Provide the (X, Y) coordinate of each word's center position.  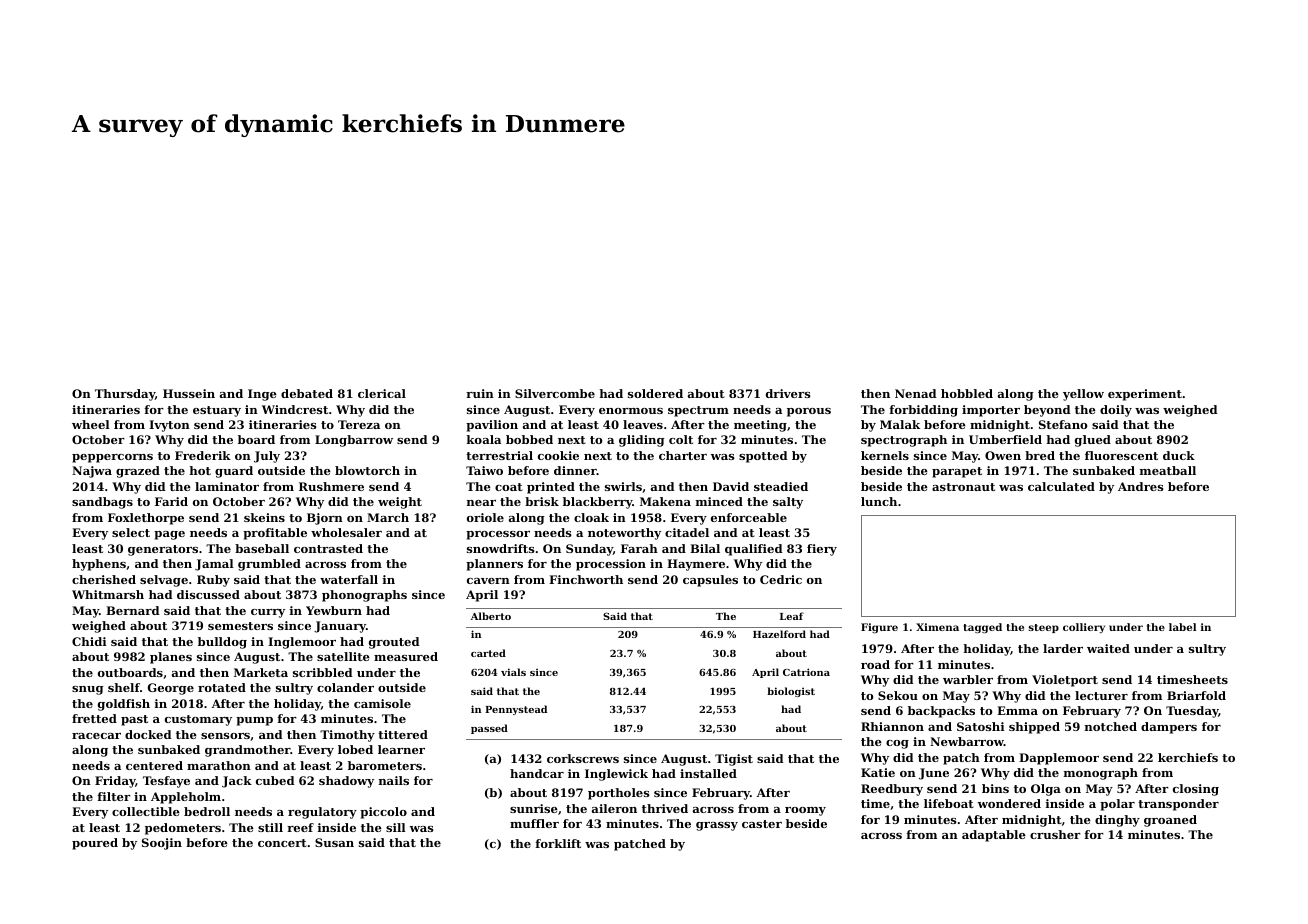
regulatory (322, 813)
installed (708, 773)
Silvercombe (555, 393)
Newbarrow (967, 741)
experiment (1145, 395)
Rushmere (331, 486)
